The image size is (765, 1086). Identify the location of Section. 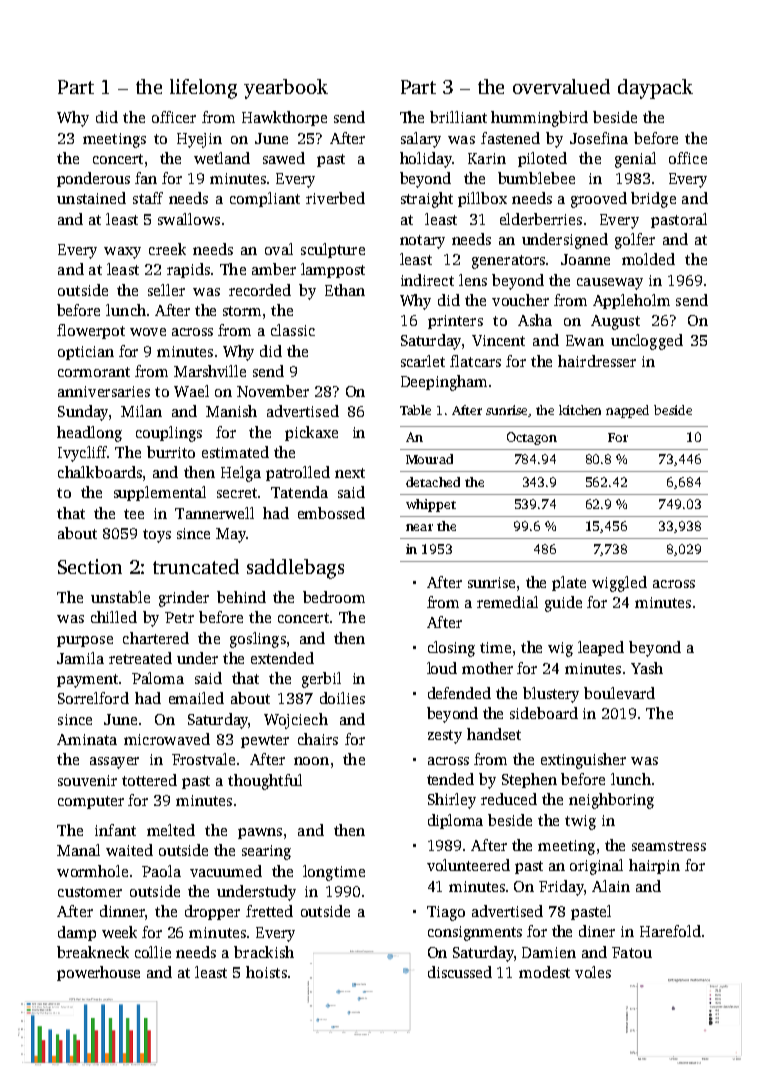
(90, 566).
